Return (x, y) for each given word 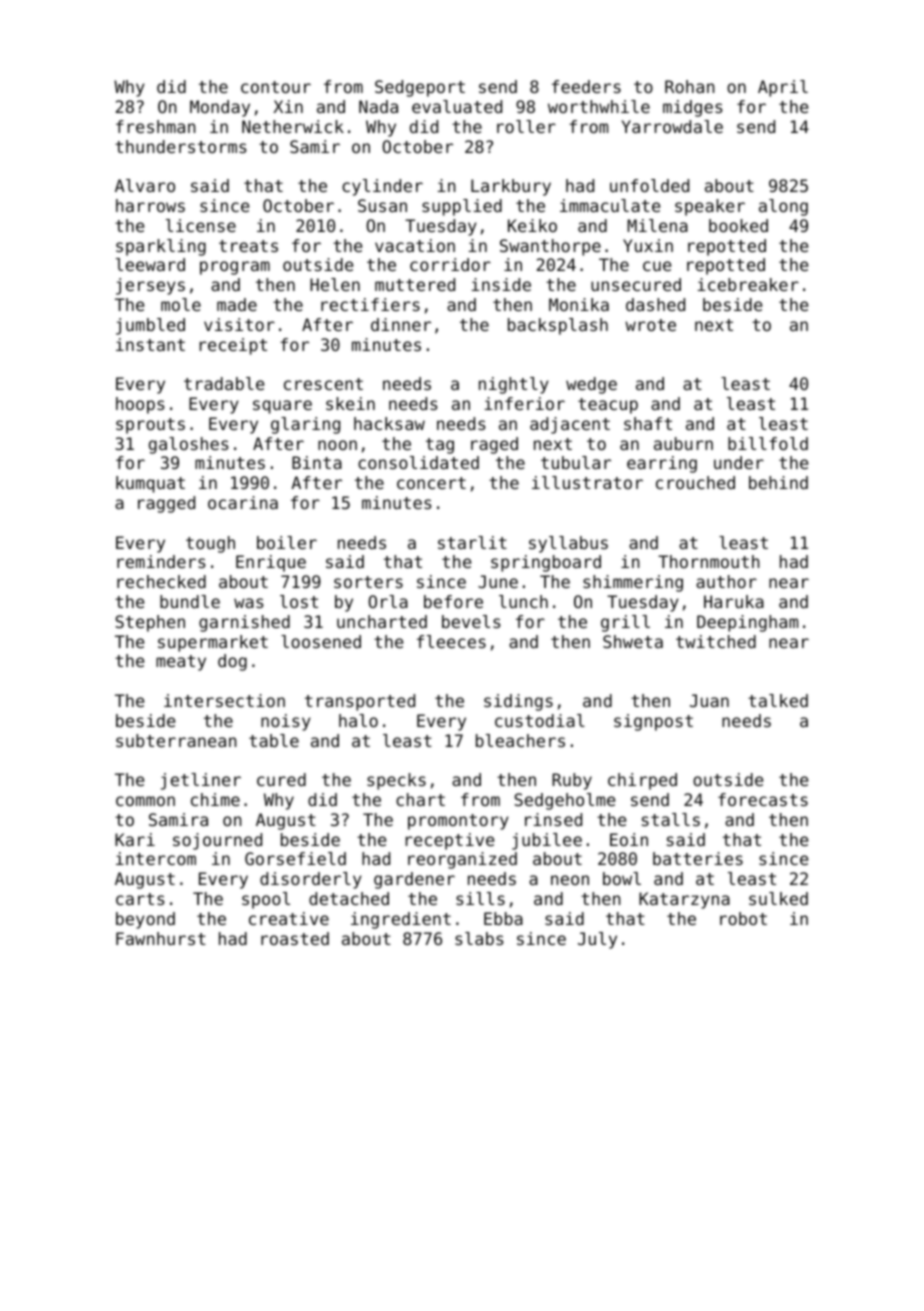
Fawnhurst (161, 938)
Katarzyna (684, 900)
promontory (458, 822)
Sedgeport (420, 88)
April (783, 88)
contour (276, 87)
